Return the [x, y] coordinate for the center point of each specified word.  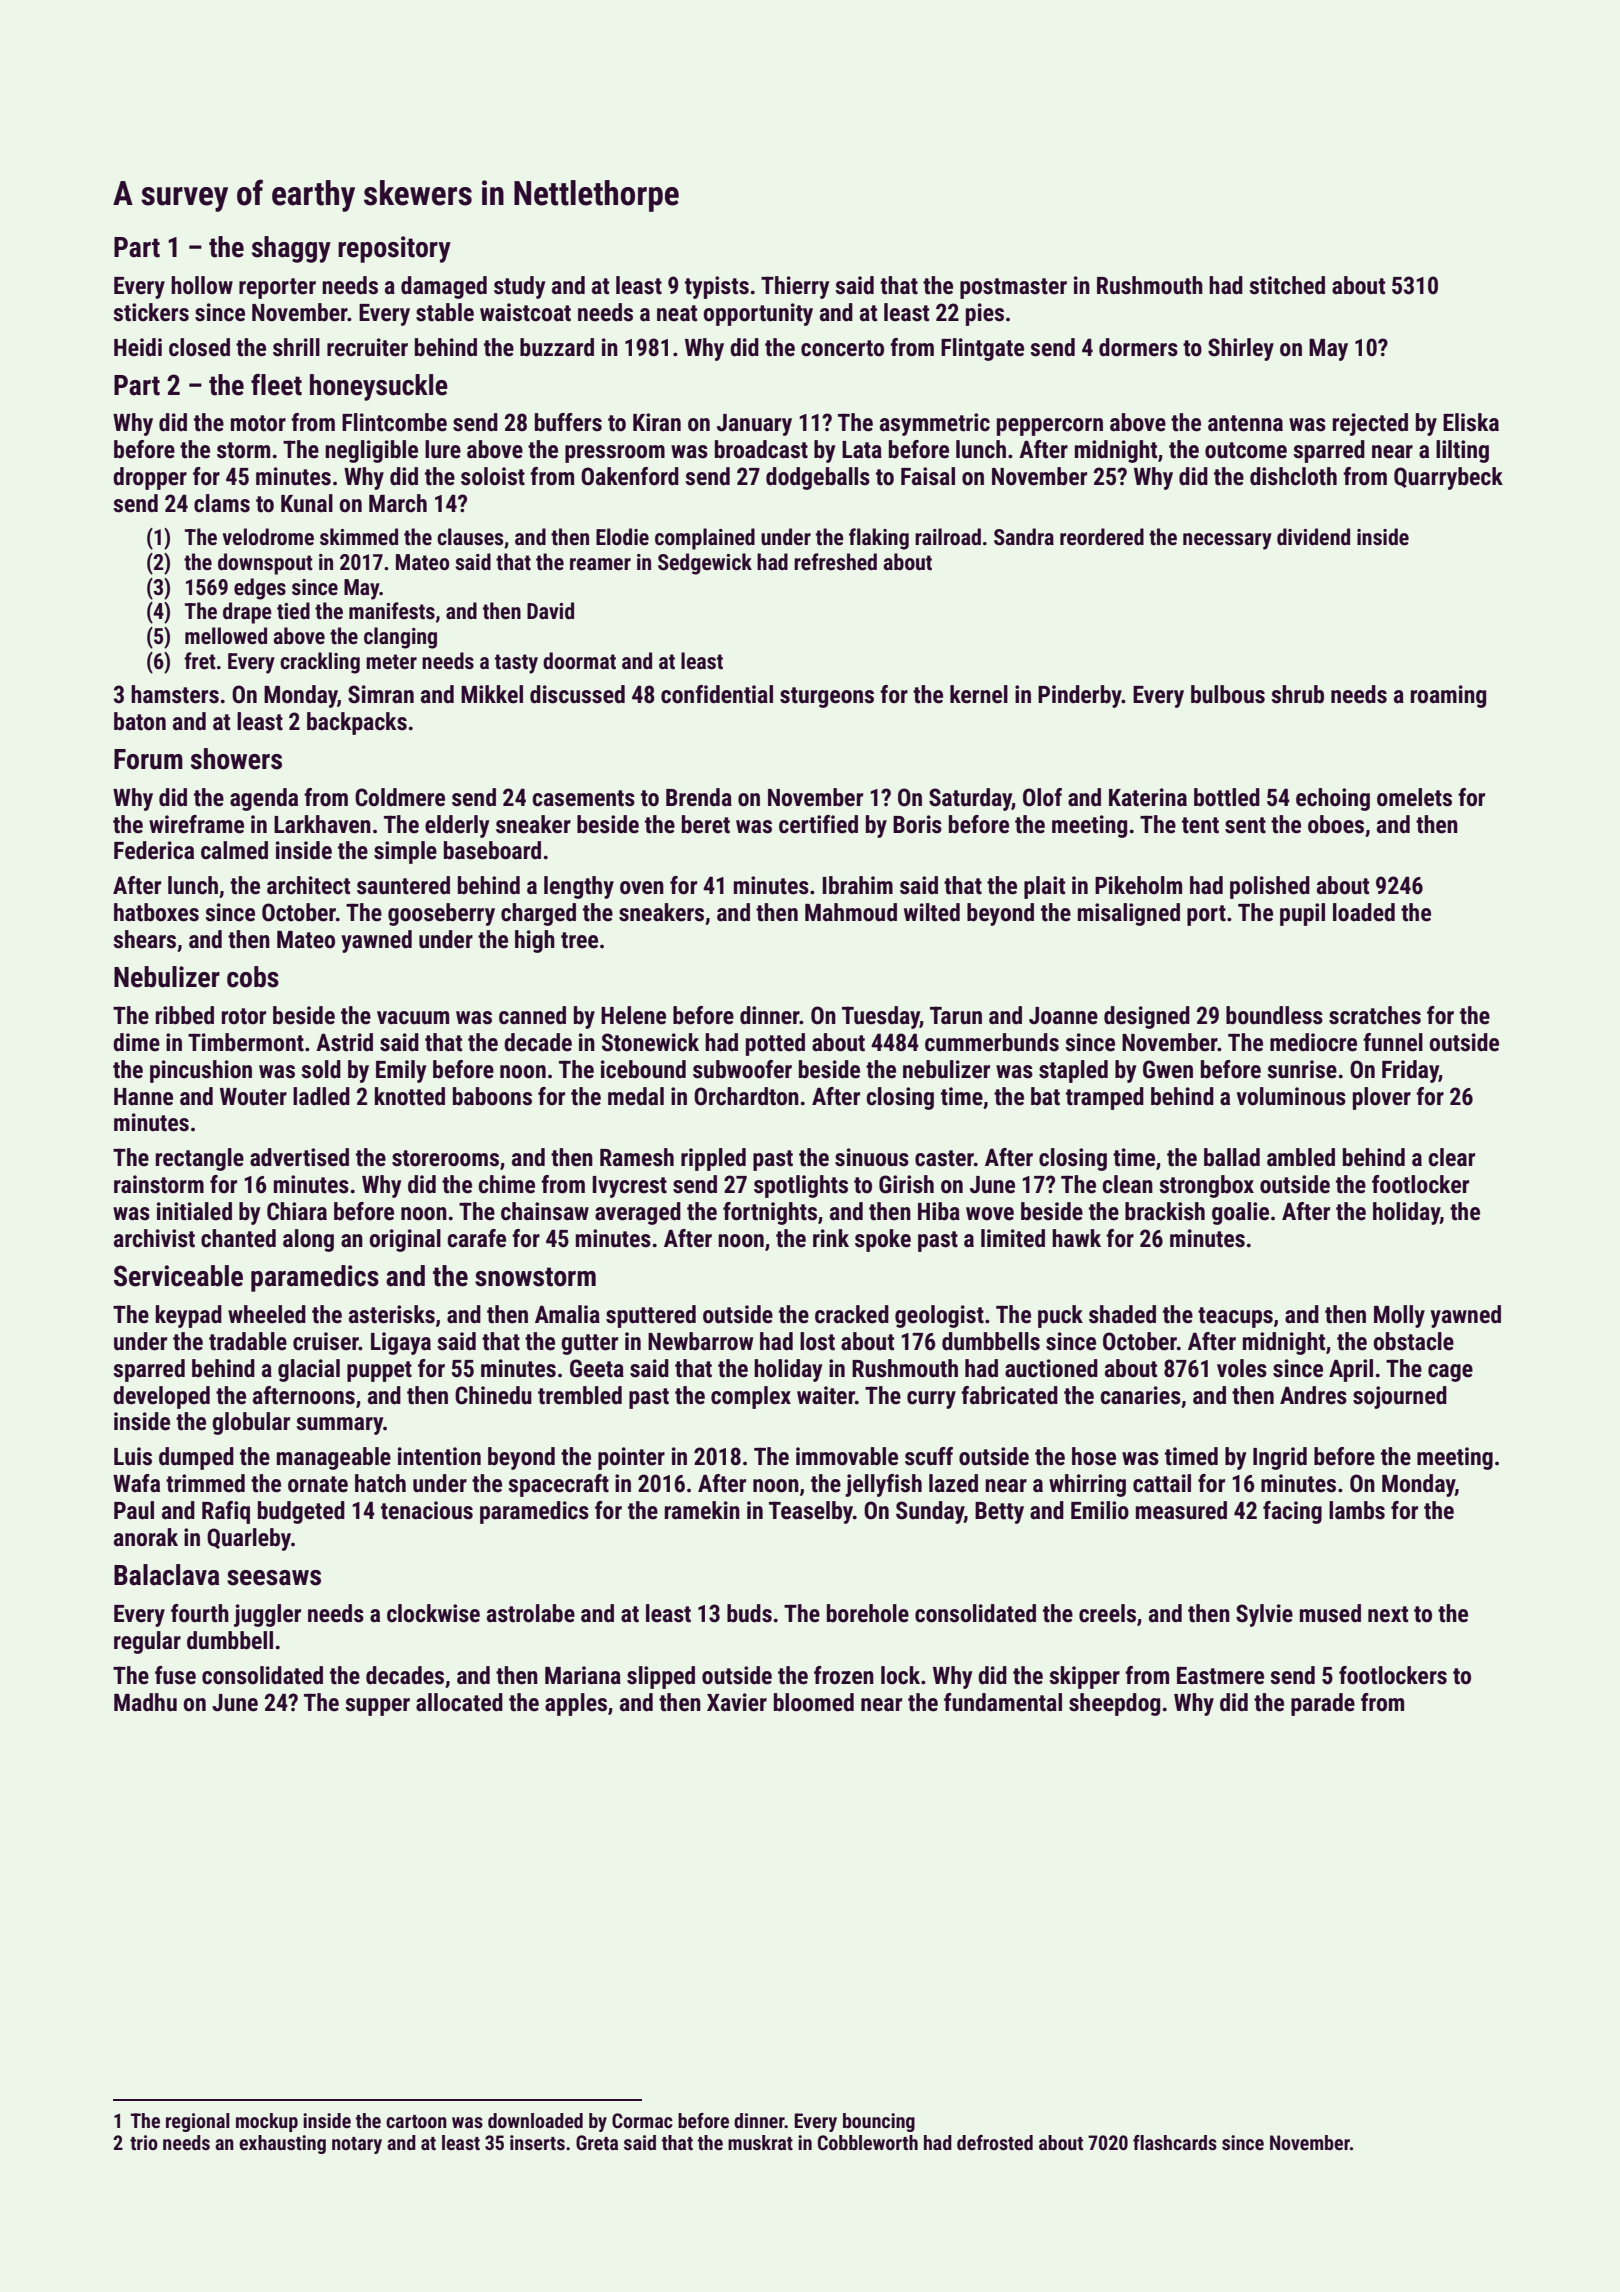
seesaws [274, 1578]
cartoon [416, 2121]
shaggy [291, 249]
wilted [932, 912]
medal [636, 1096]
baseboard [492, 850]
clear [1451, 1157]
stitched [1287, 285]
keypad [189, 1316]
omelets [1414, 797]
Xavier [737, 1702]
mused [1330, 1613]
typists [717, 287]
